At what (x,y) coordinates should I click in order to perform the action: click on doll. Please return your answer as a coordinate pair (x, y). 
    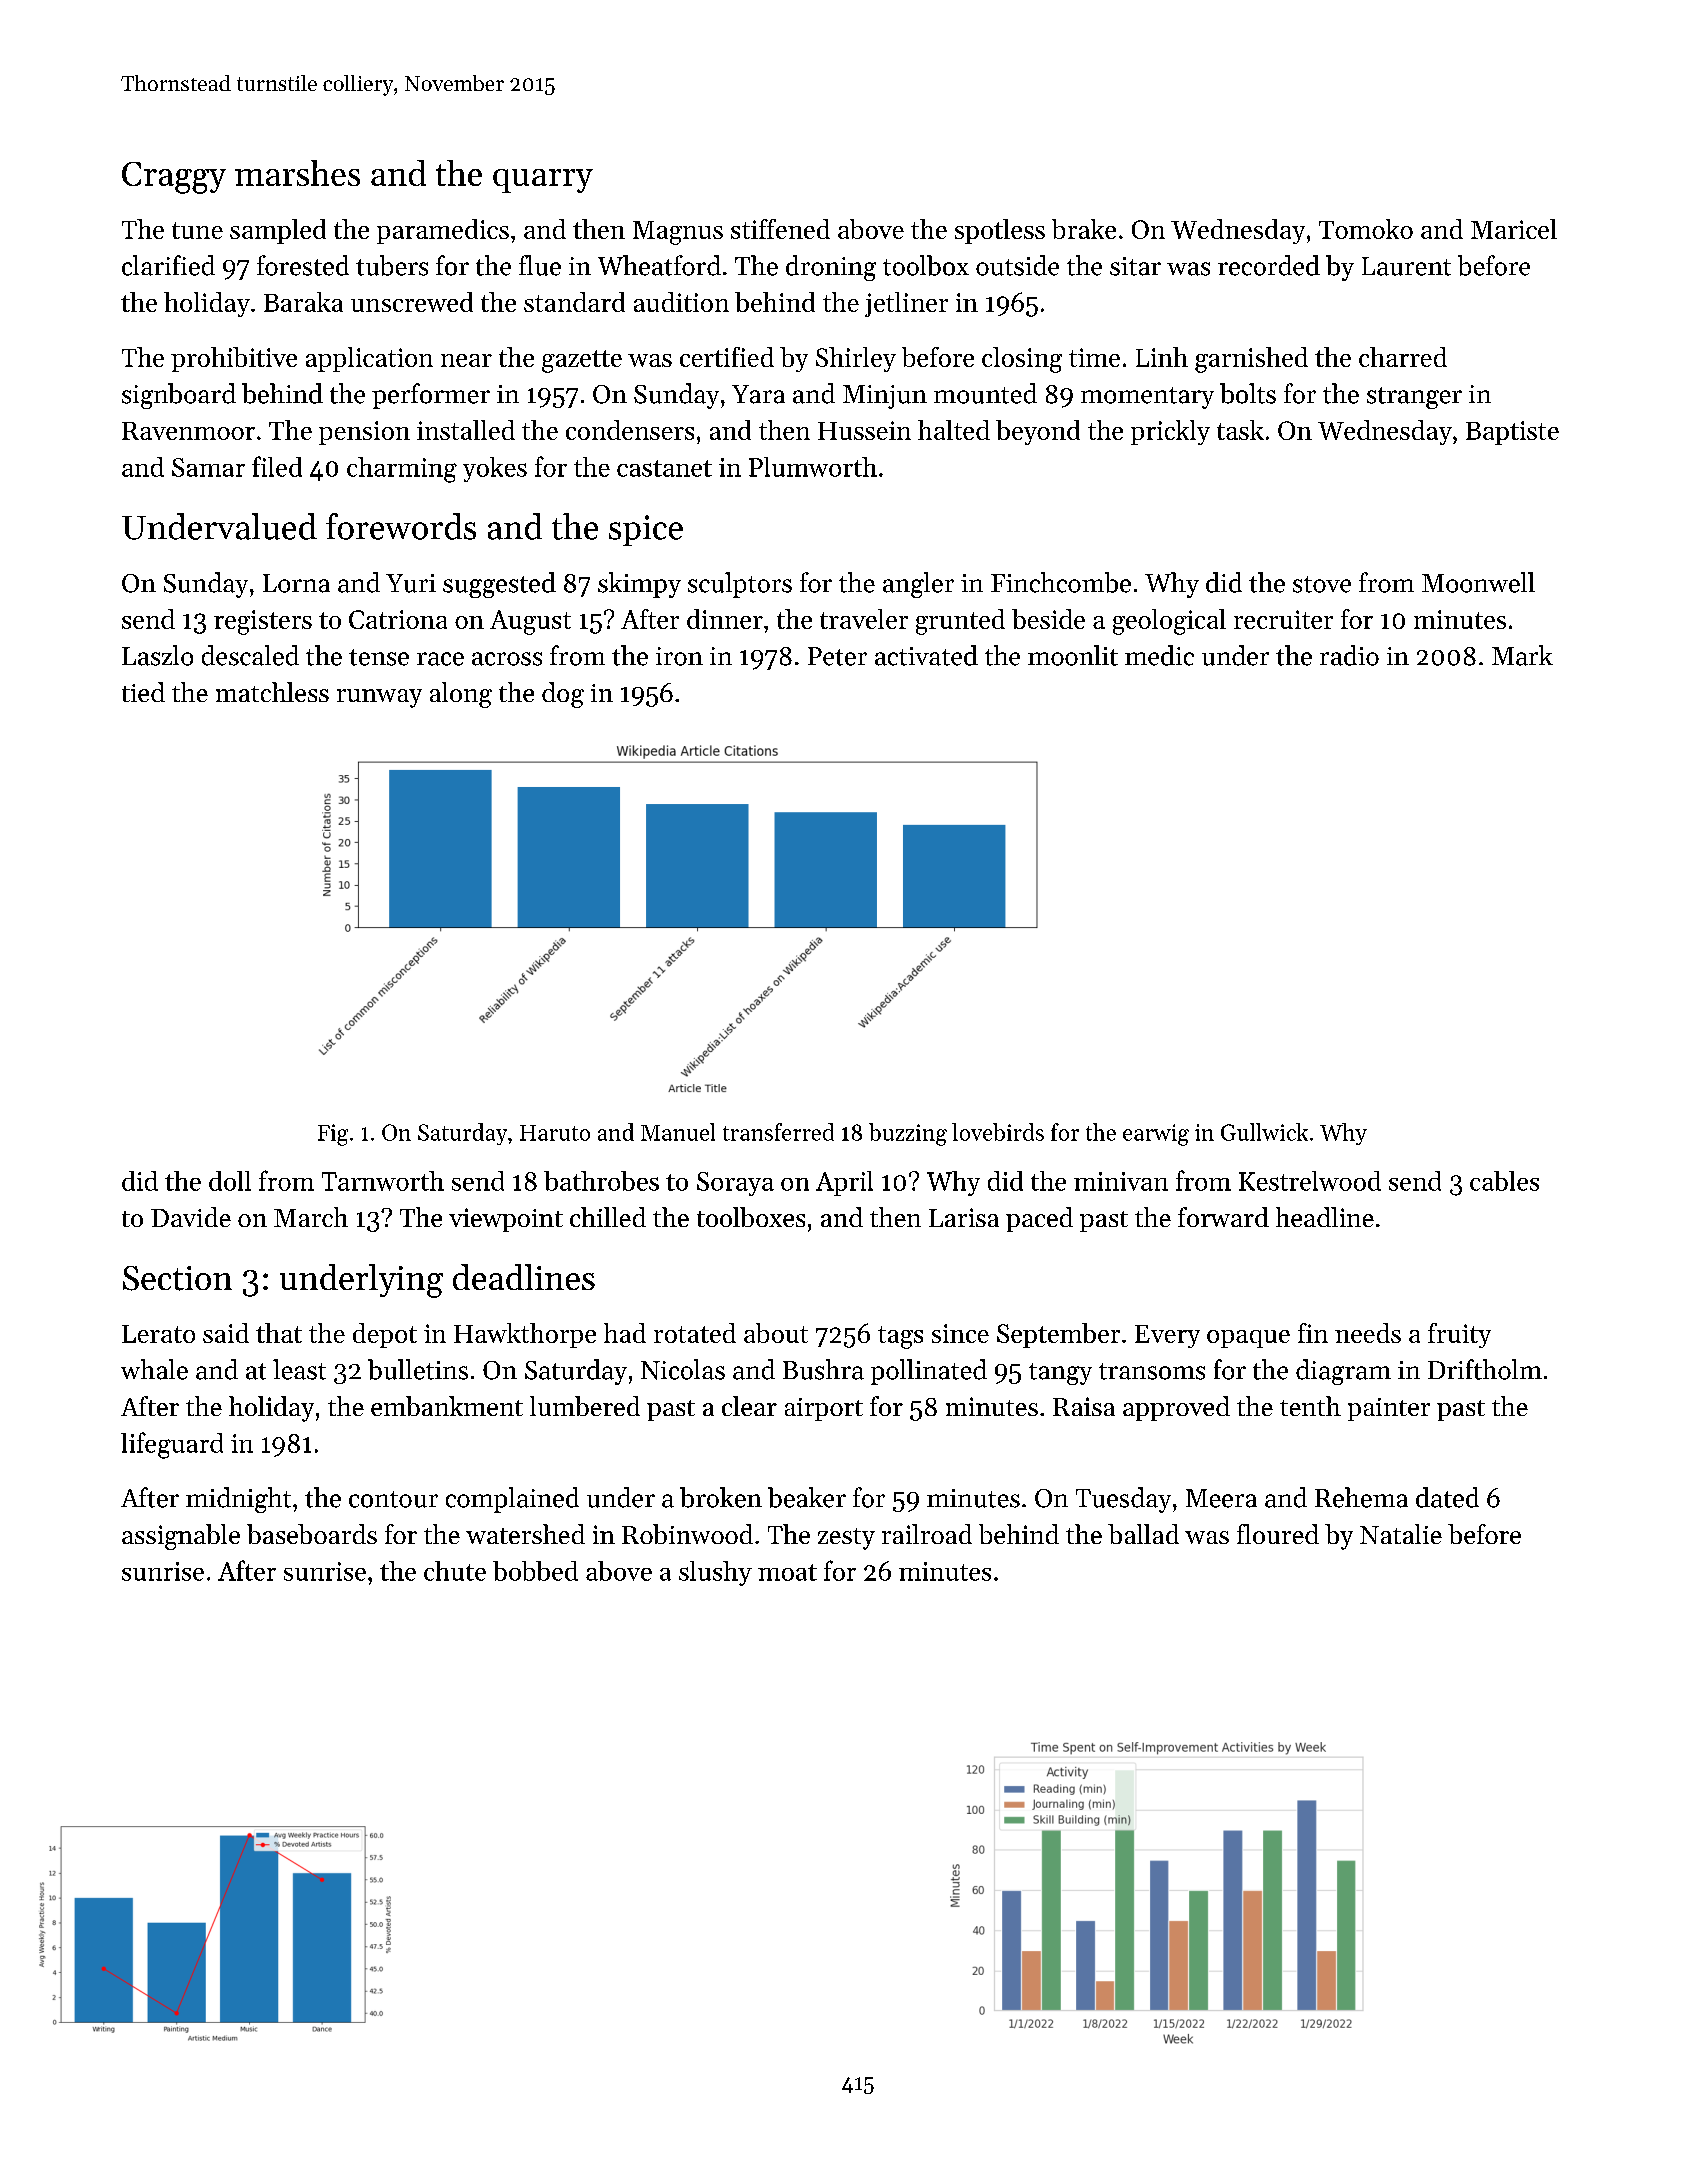
    Looking at the image, I should click on (230, 1181).
